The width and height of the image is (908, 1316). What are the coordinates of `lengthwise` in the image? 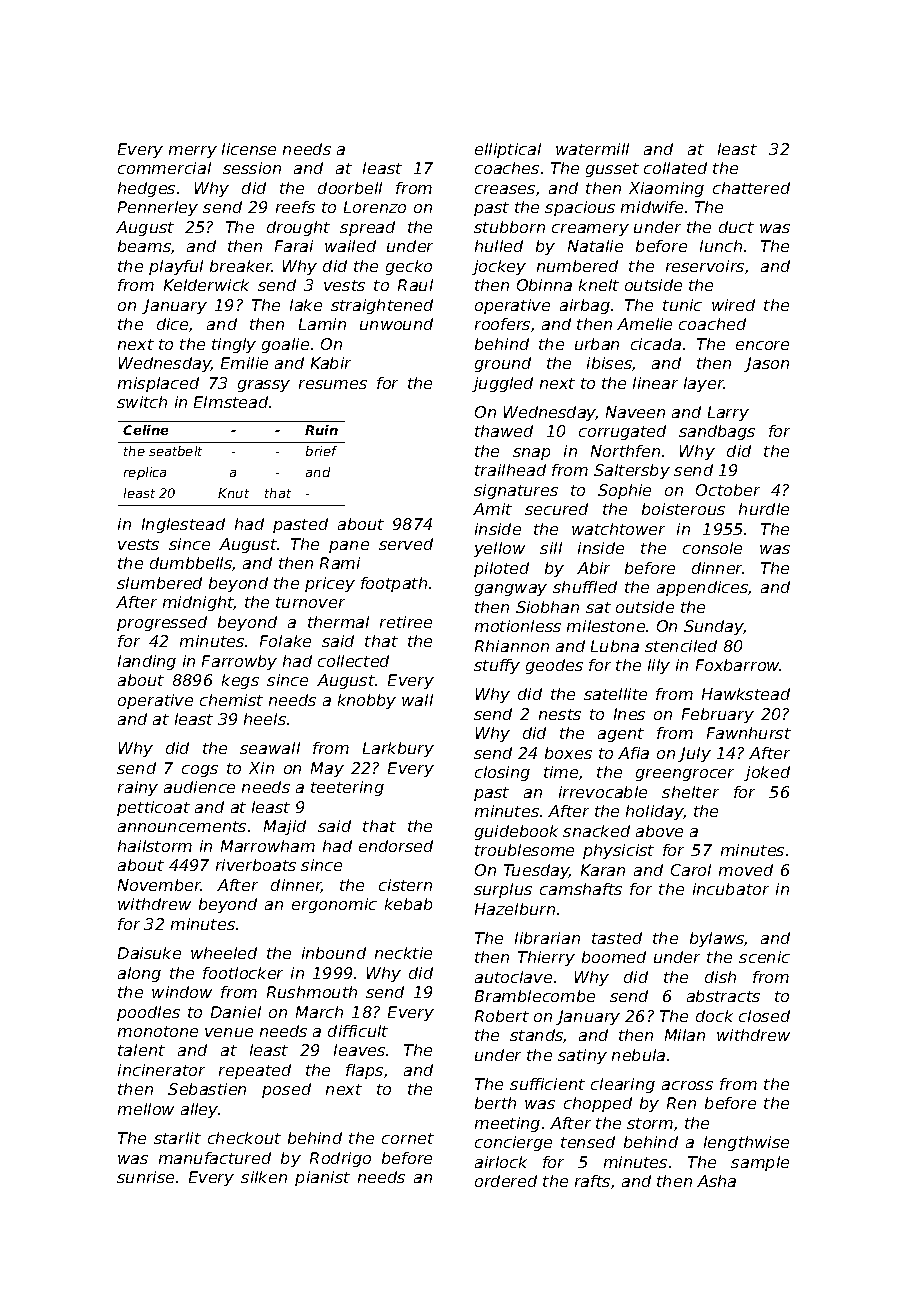 It's located at (746, 1143).
